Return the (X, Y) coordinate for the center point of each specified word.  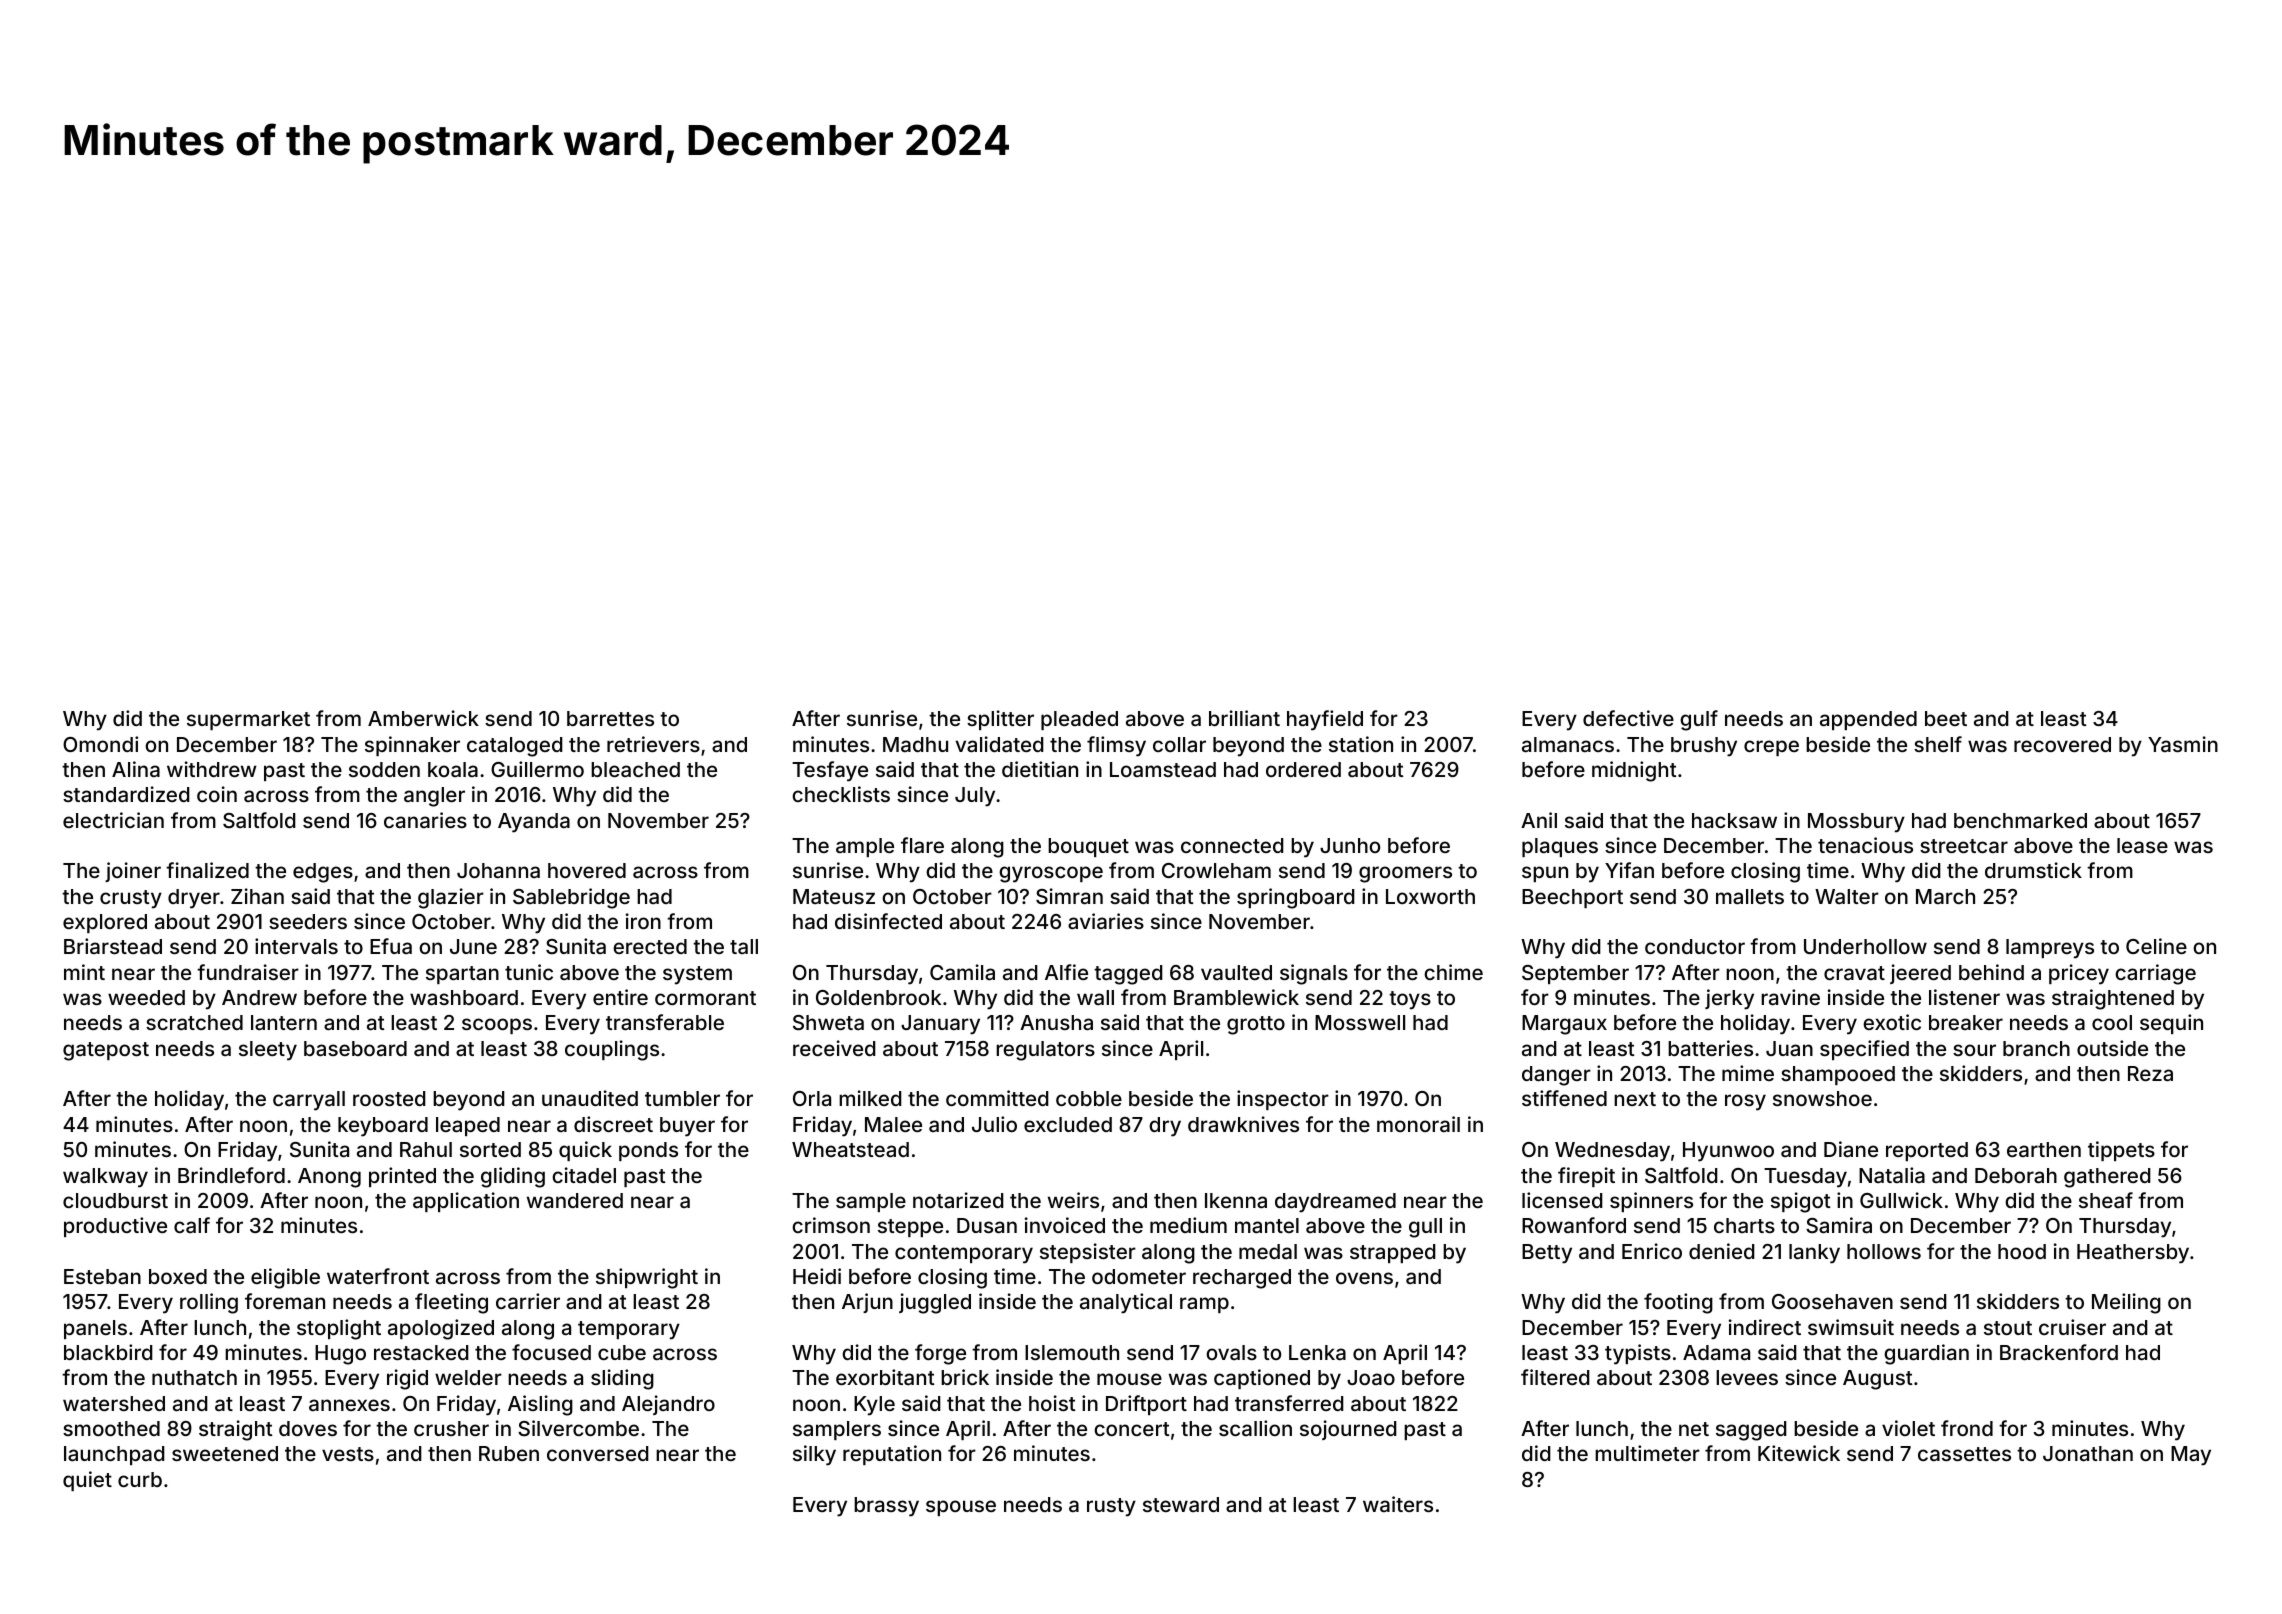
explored (105, 923)
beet (1946, 718)
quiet (87, 1481)
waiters (1398, 1504)
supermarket (248, 720)
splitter (1000, 720)
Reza (2150, 1073)
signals (1314, 974)
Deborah (2016, 1175)
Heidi (817, 1276)
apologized (441, 1329)
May (2191, 1456)
